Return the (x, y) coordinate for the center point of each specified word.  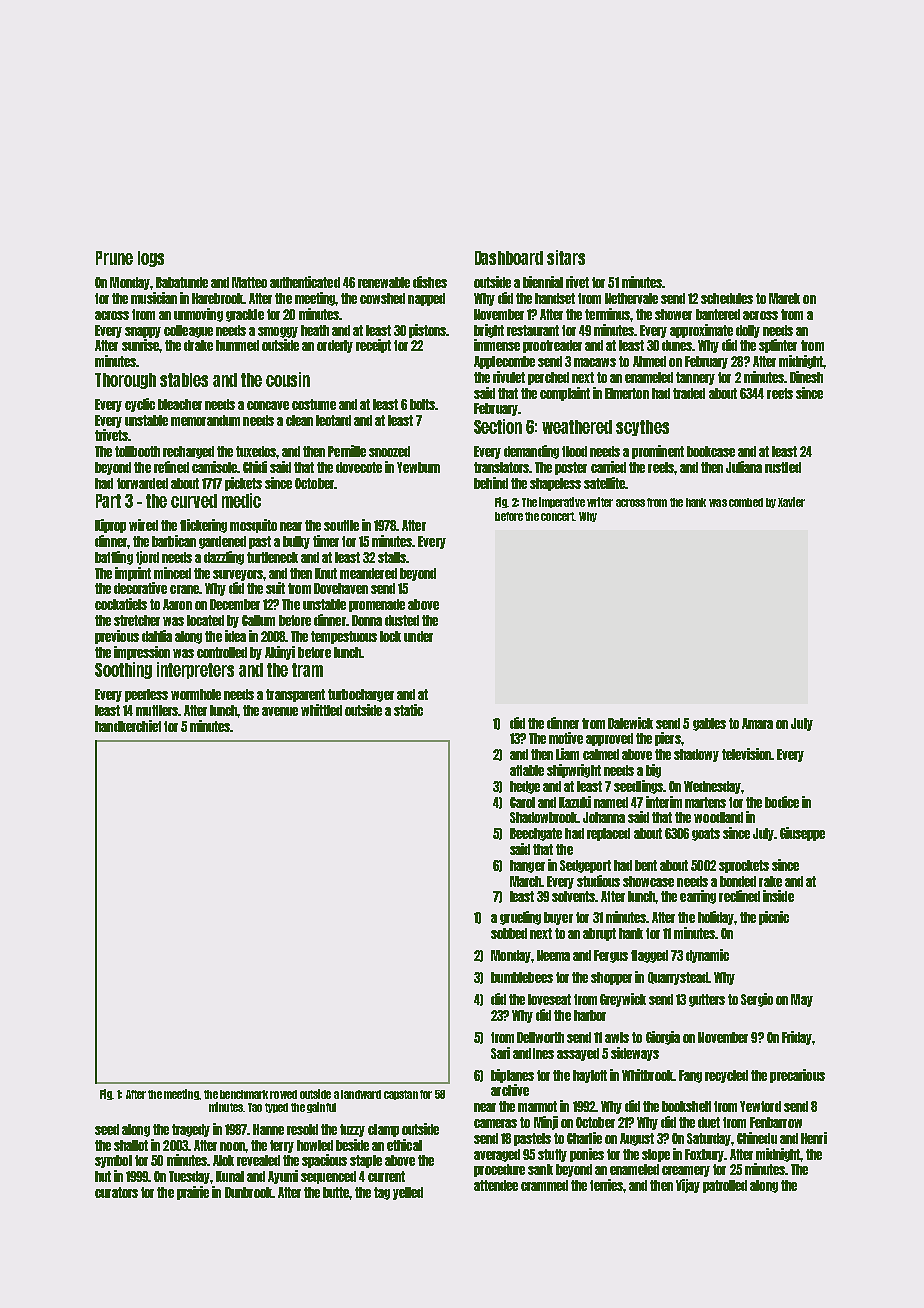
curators (116, 1192)
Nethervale (631, 298)
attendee (496, 1185)
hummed (237, 345)
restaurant (533, 330)
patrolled (725, 1186)
